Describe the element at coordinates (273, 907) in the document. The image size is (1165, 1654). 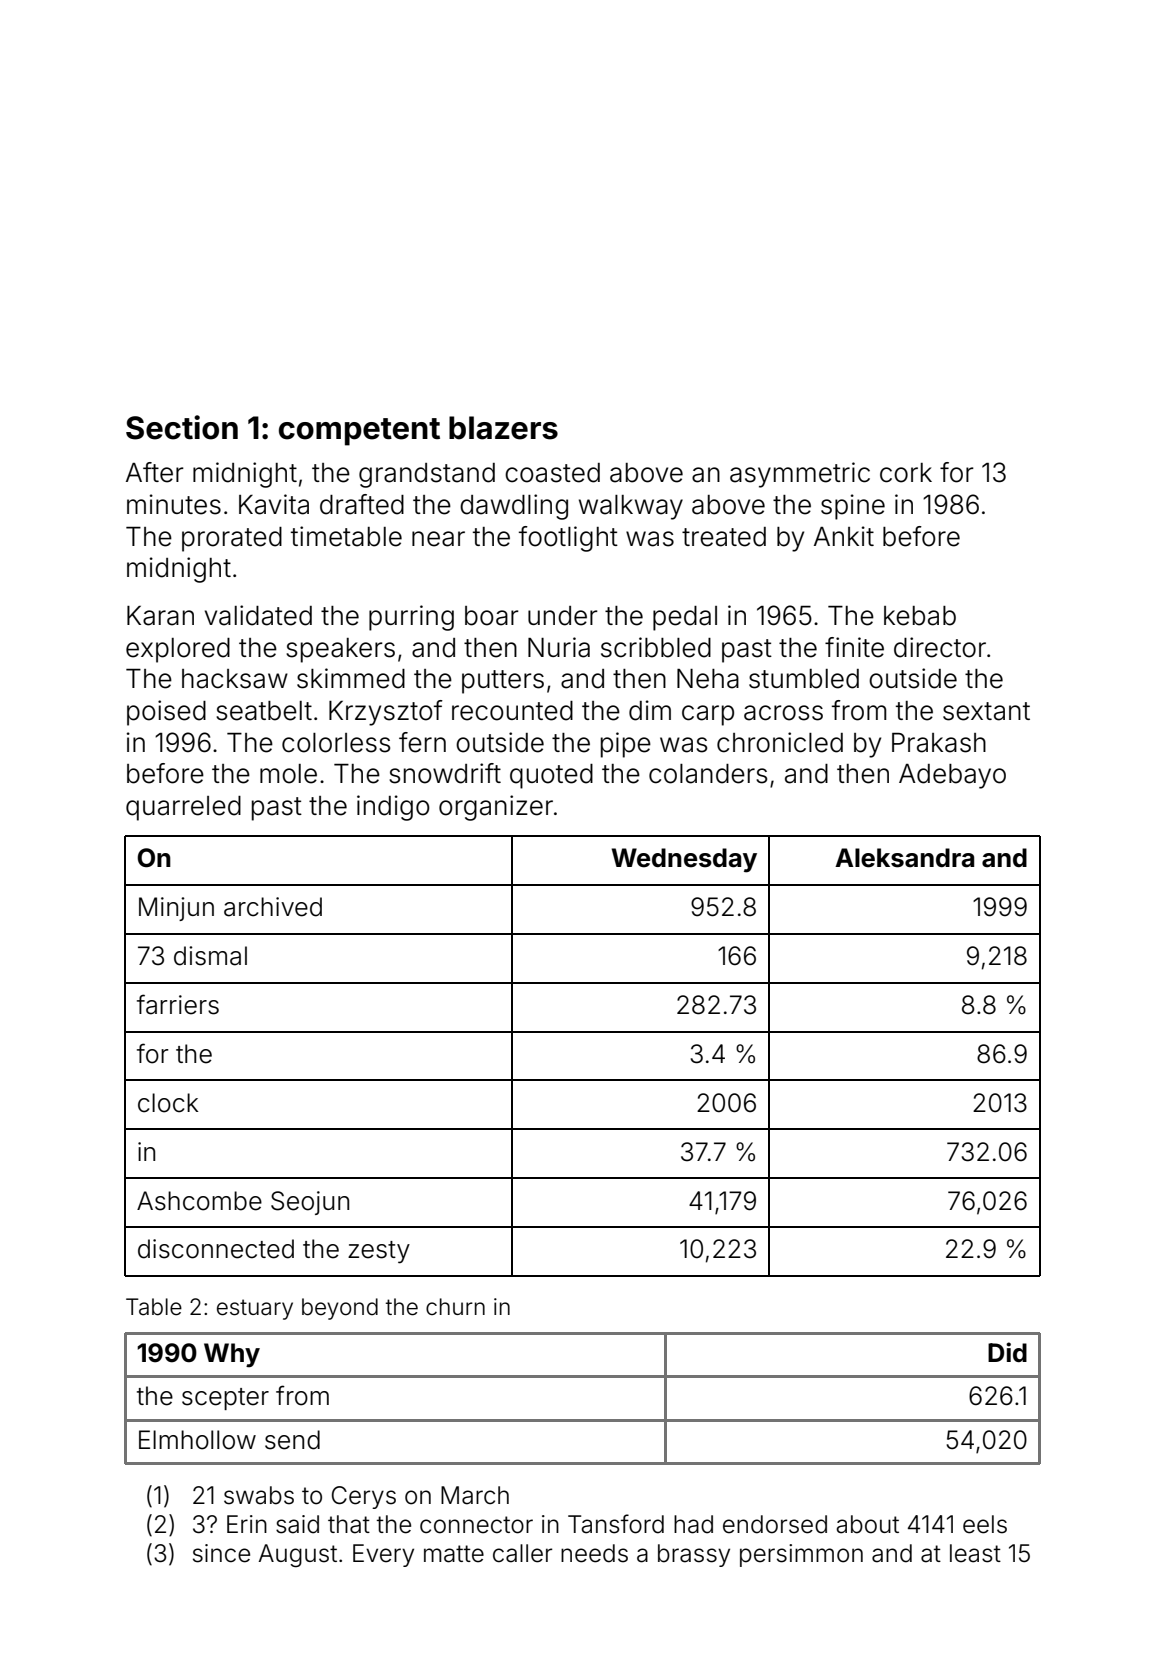
I see `archived` at that location.
